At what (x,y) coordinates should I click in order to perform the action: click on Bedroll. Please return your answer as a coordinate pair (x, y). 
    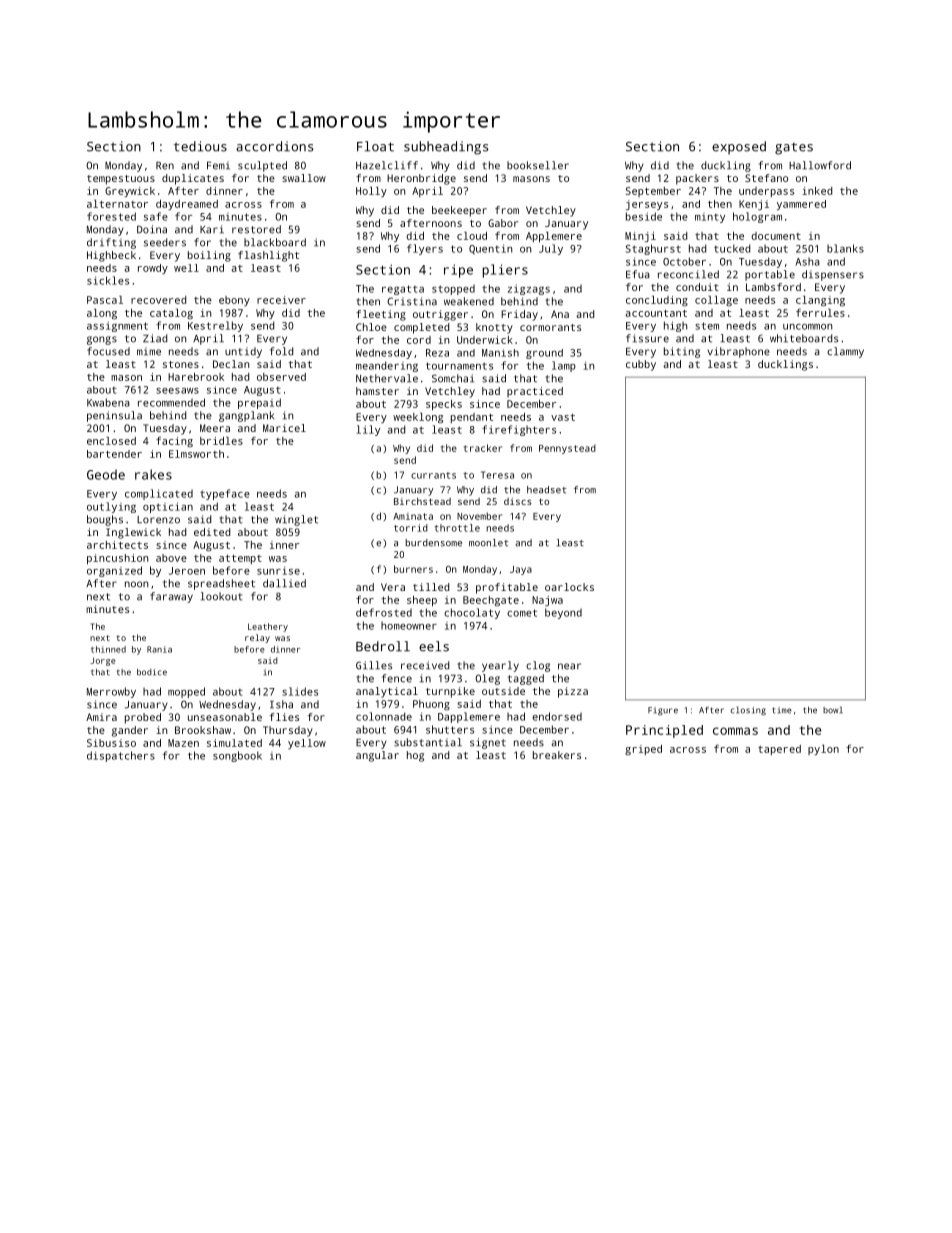
    Looking at the image, I should click on (383, 646).
